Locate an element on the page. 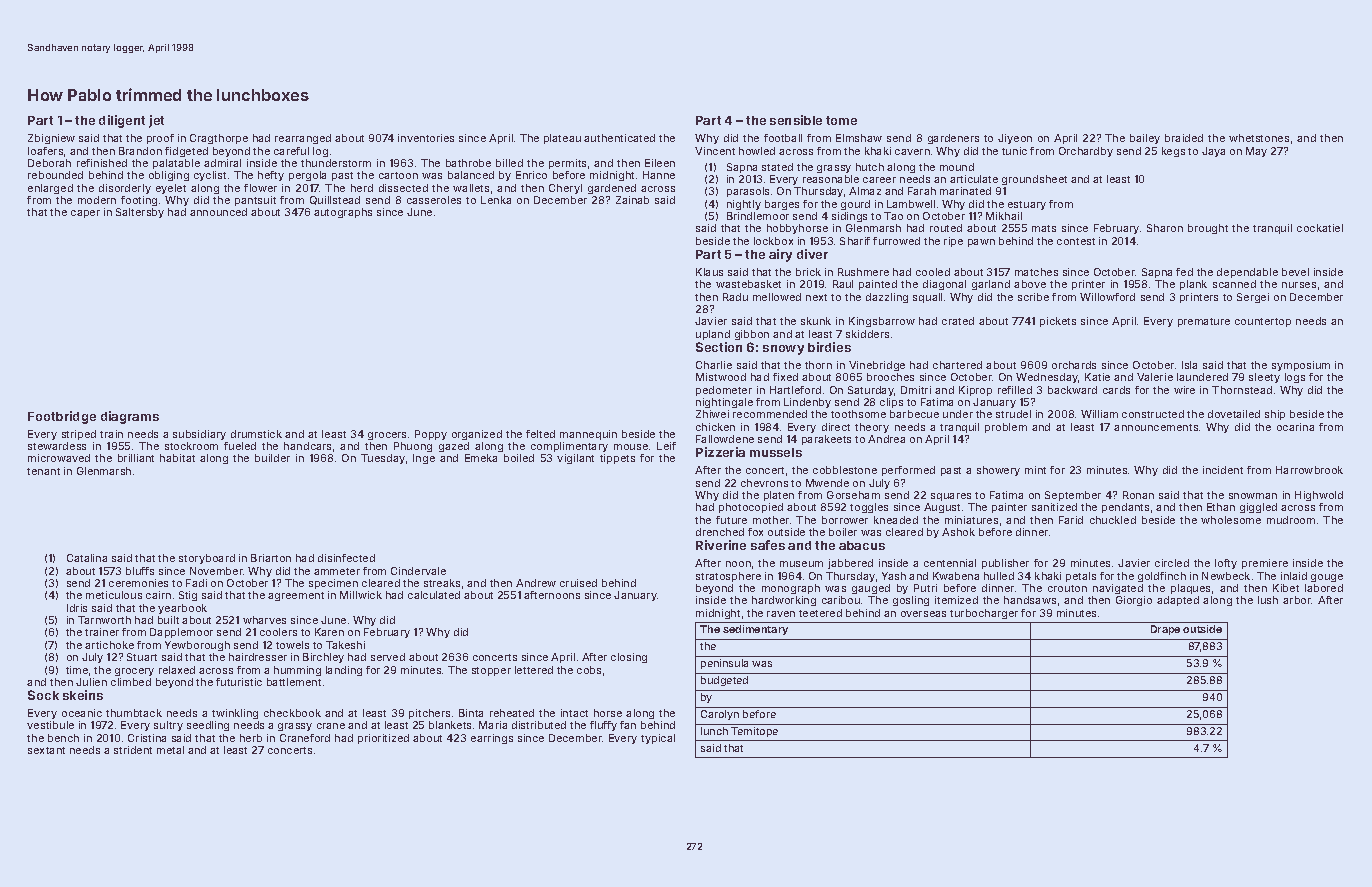 This page has width=1372, height=887. groundsheet is located at coordinates (1034, 180).
